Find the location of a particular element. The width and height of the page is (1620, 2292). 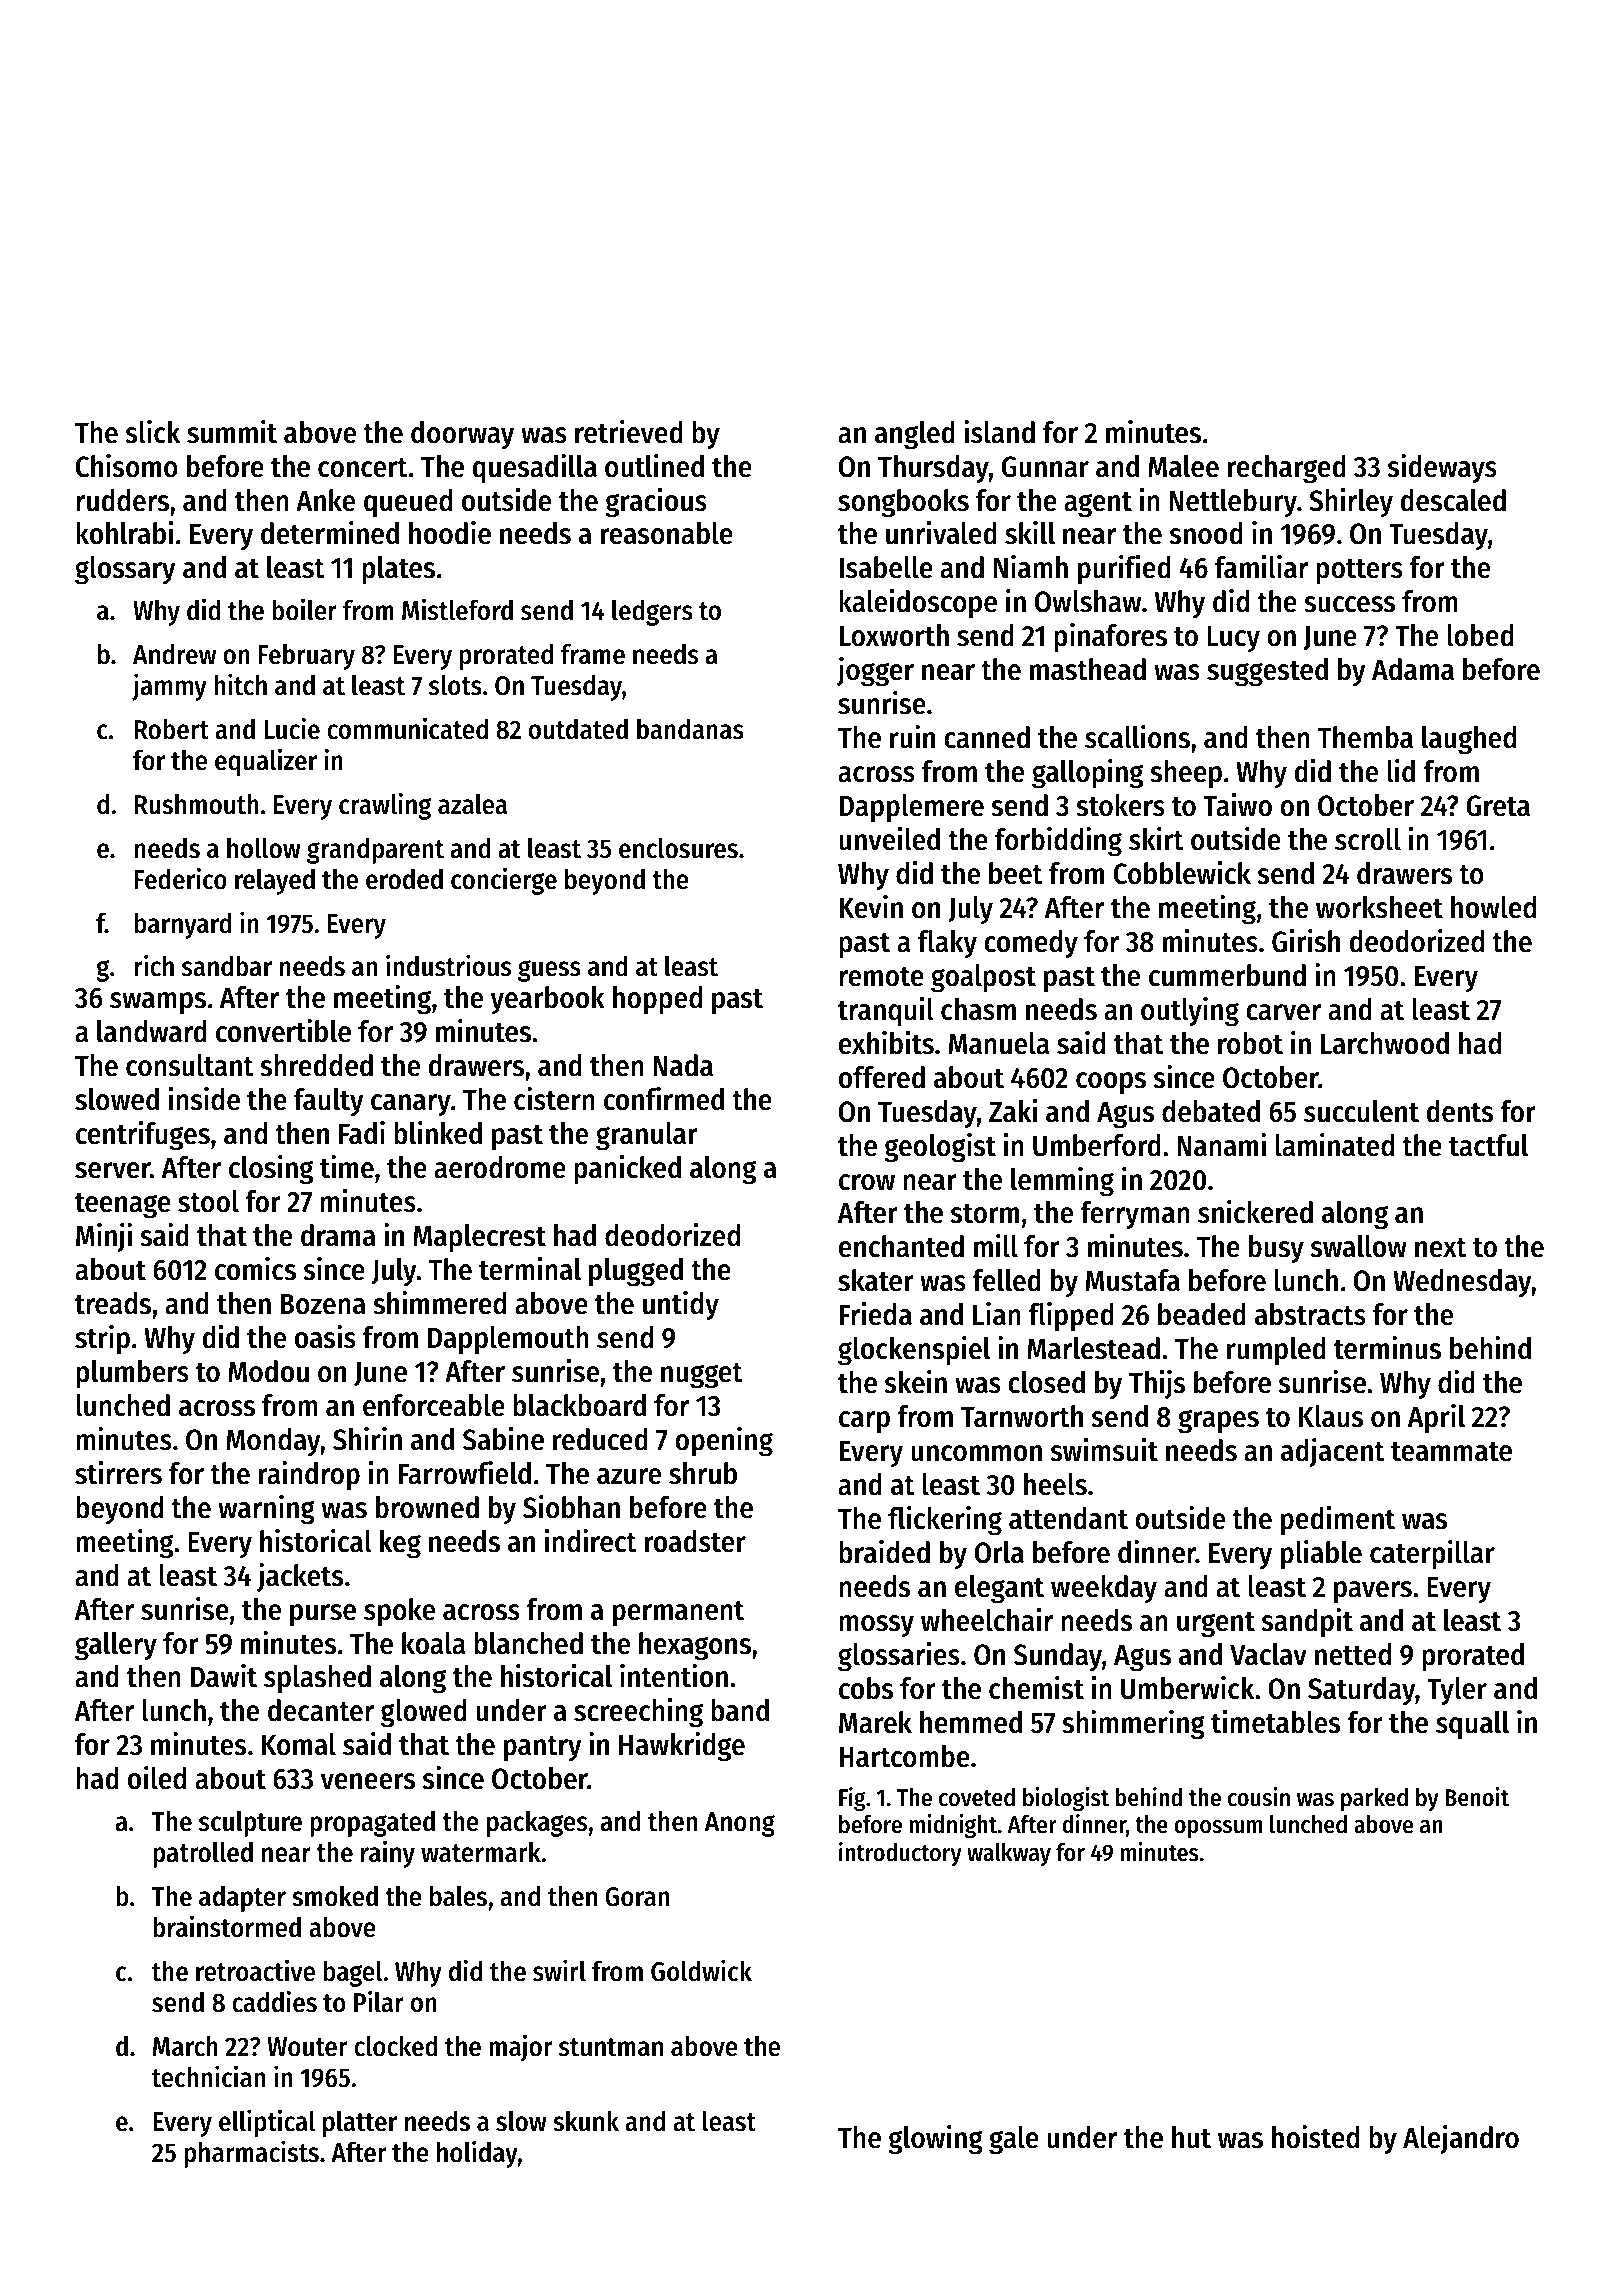

Dapplemere is located at coordinates (912, 808).
